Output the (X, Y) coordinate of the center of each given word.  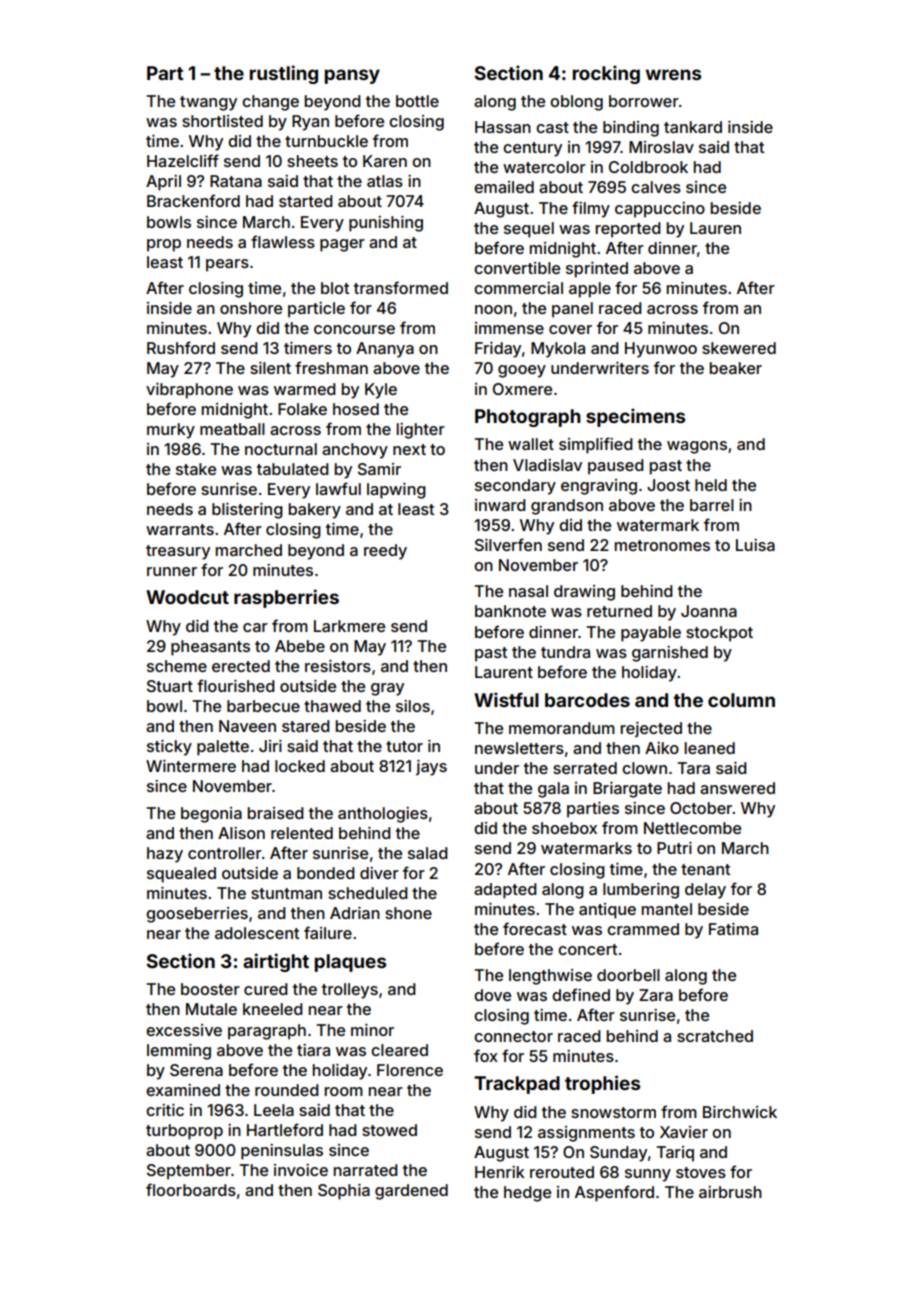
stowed (389, 1130)
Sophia (344, 1192)
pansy (352, 76)
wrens (673, 74)
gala (553, 790)
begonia (211, 815)
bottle (417, 101)
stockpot (719, 634)
